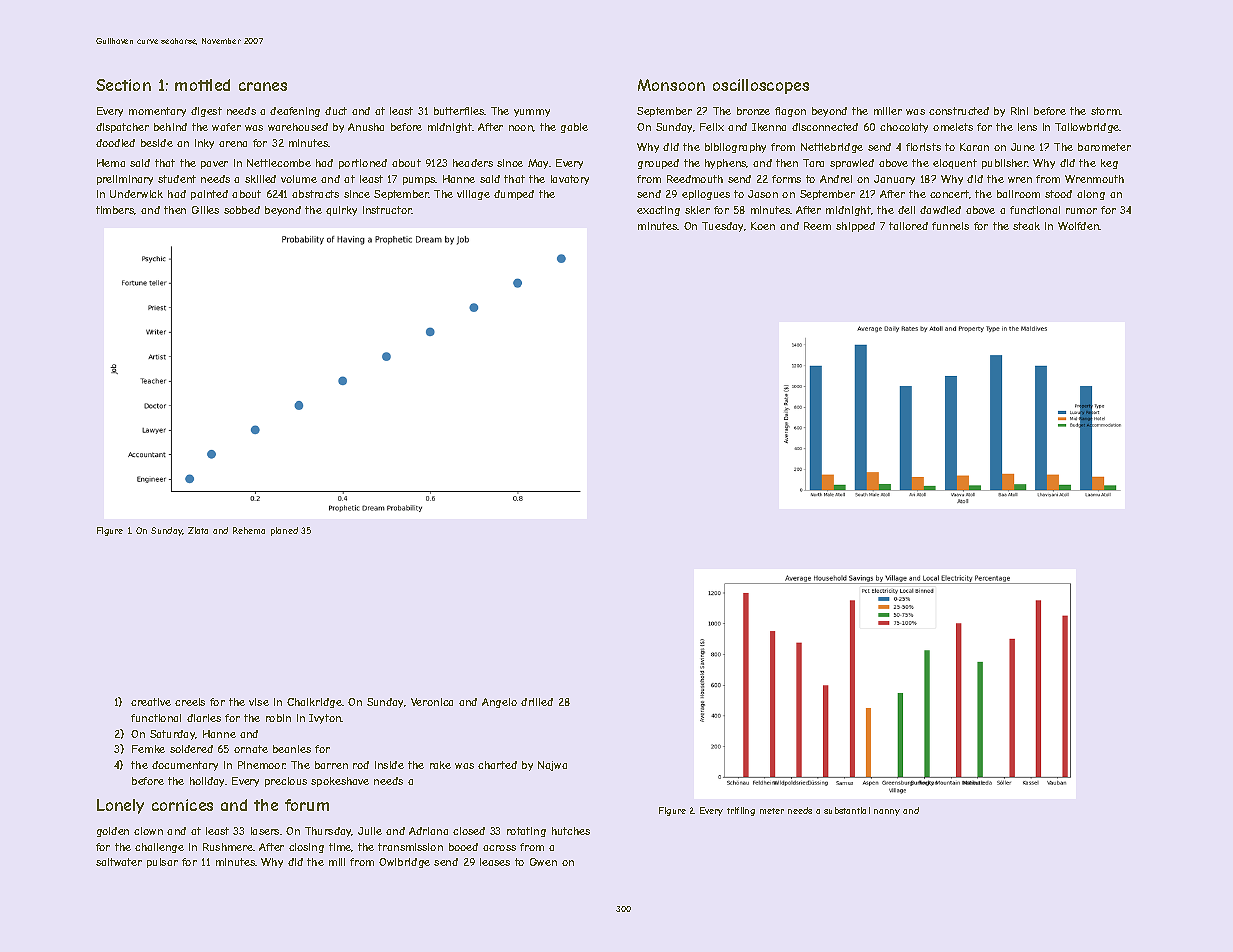  What do you see at coordinates (543, 862) in the document?
I see `Gwen` at bounding box center [543, 862].
